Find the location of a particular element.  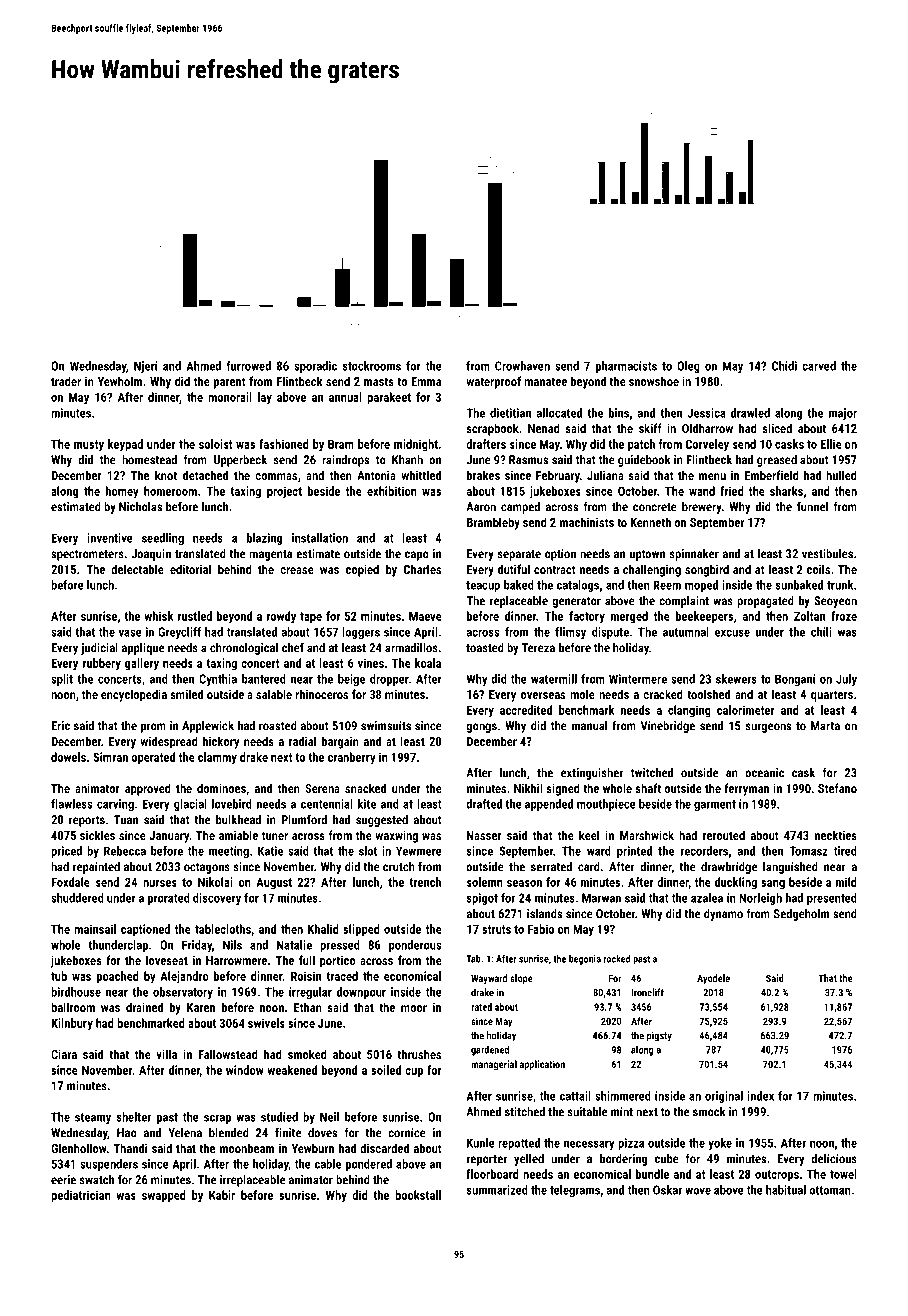

cornice is located at coordinates (407, 1133).
